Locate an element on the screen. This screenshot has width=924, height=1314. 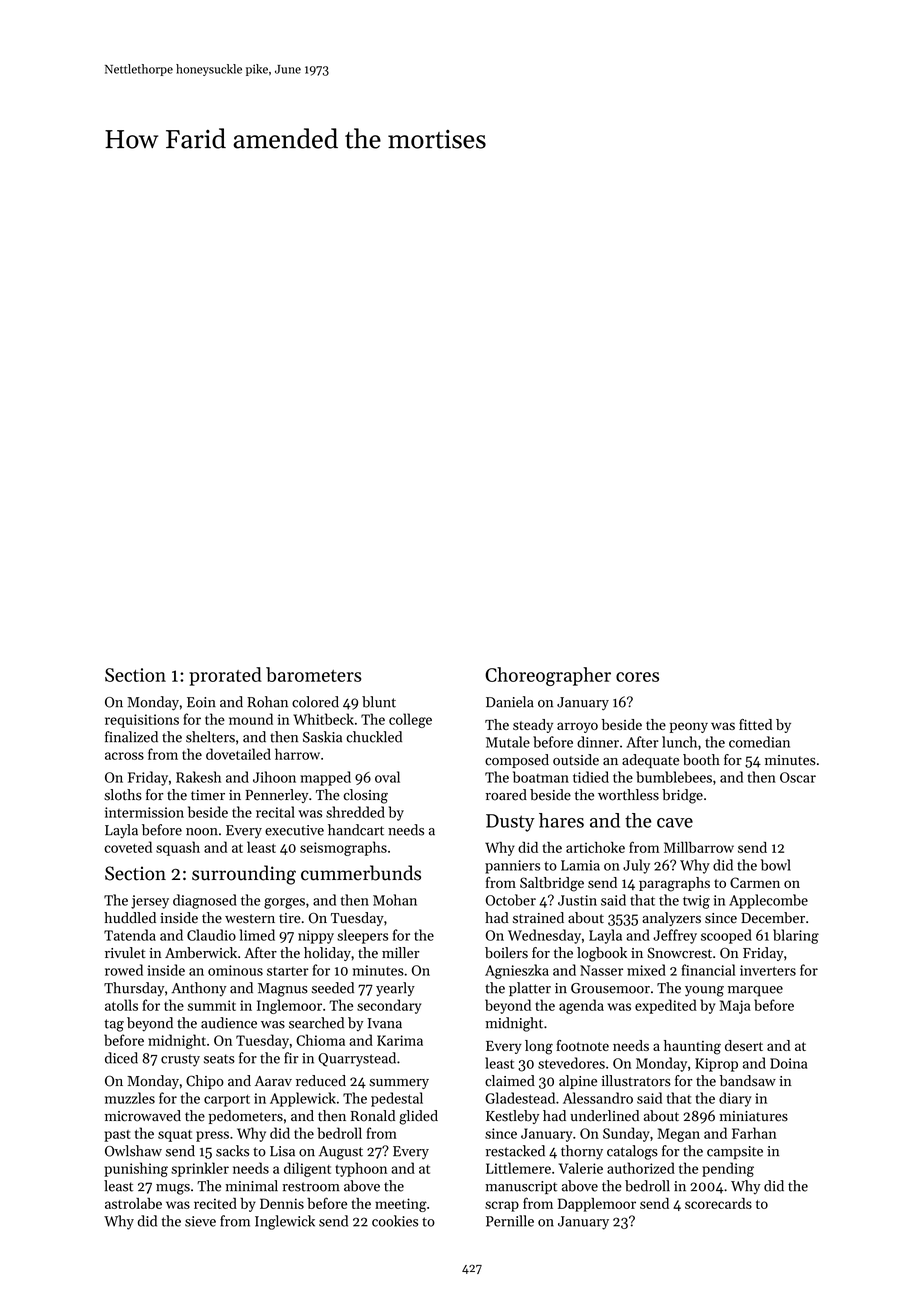
campsite is located at coordinates (735, 1152).
